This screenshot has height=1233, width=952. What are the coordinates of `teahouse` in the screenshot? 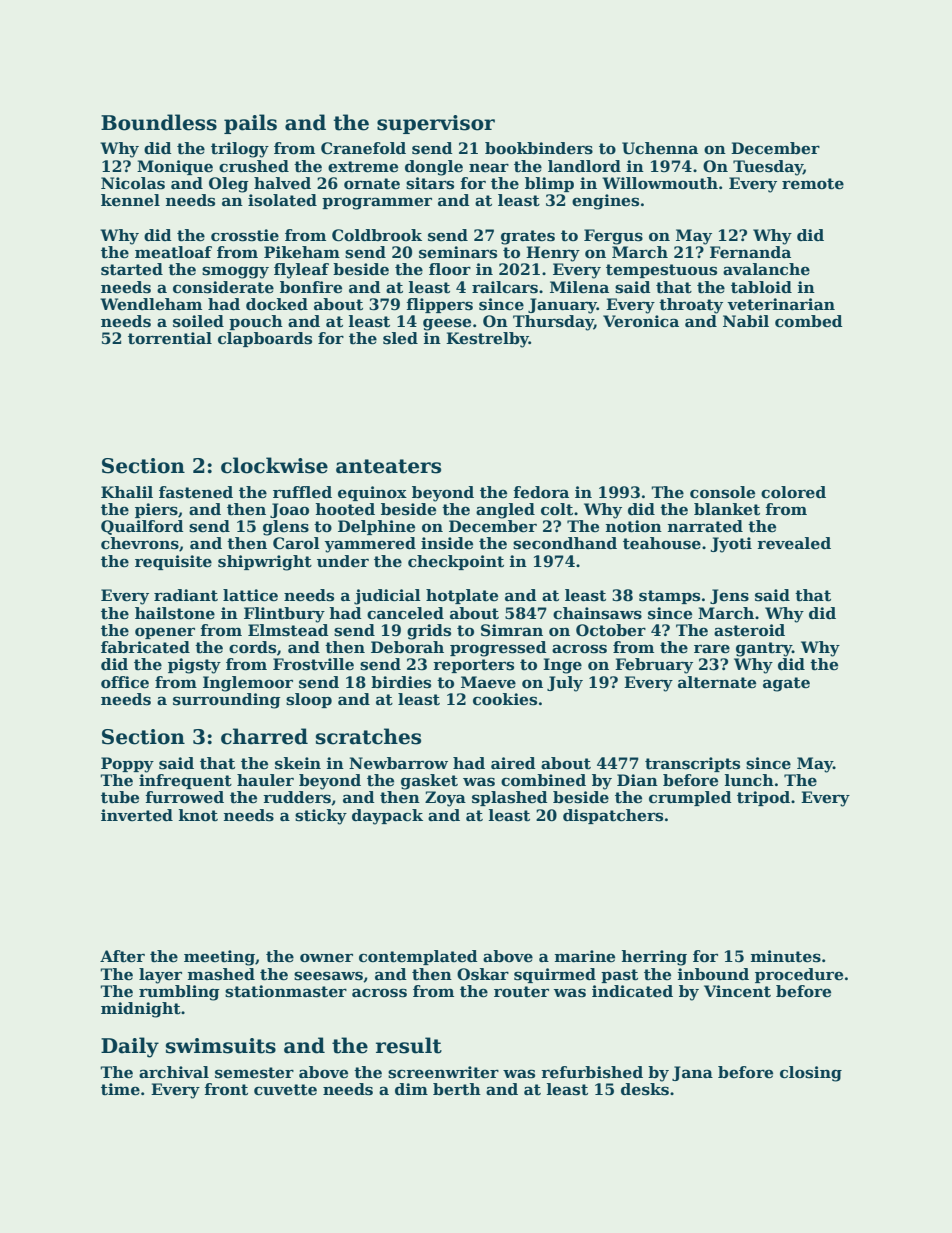 It's located at (662, 543).
